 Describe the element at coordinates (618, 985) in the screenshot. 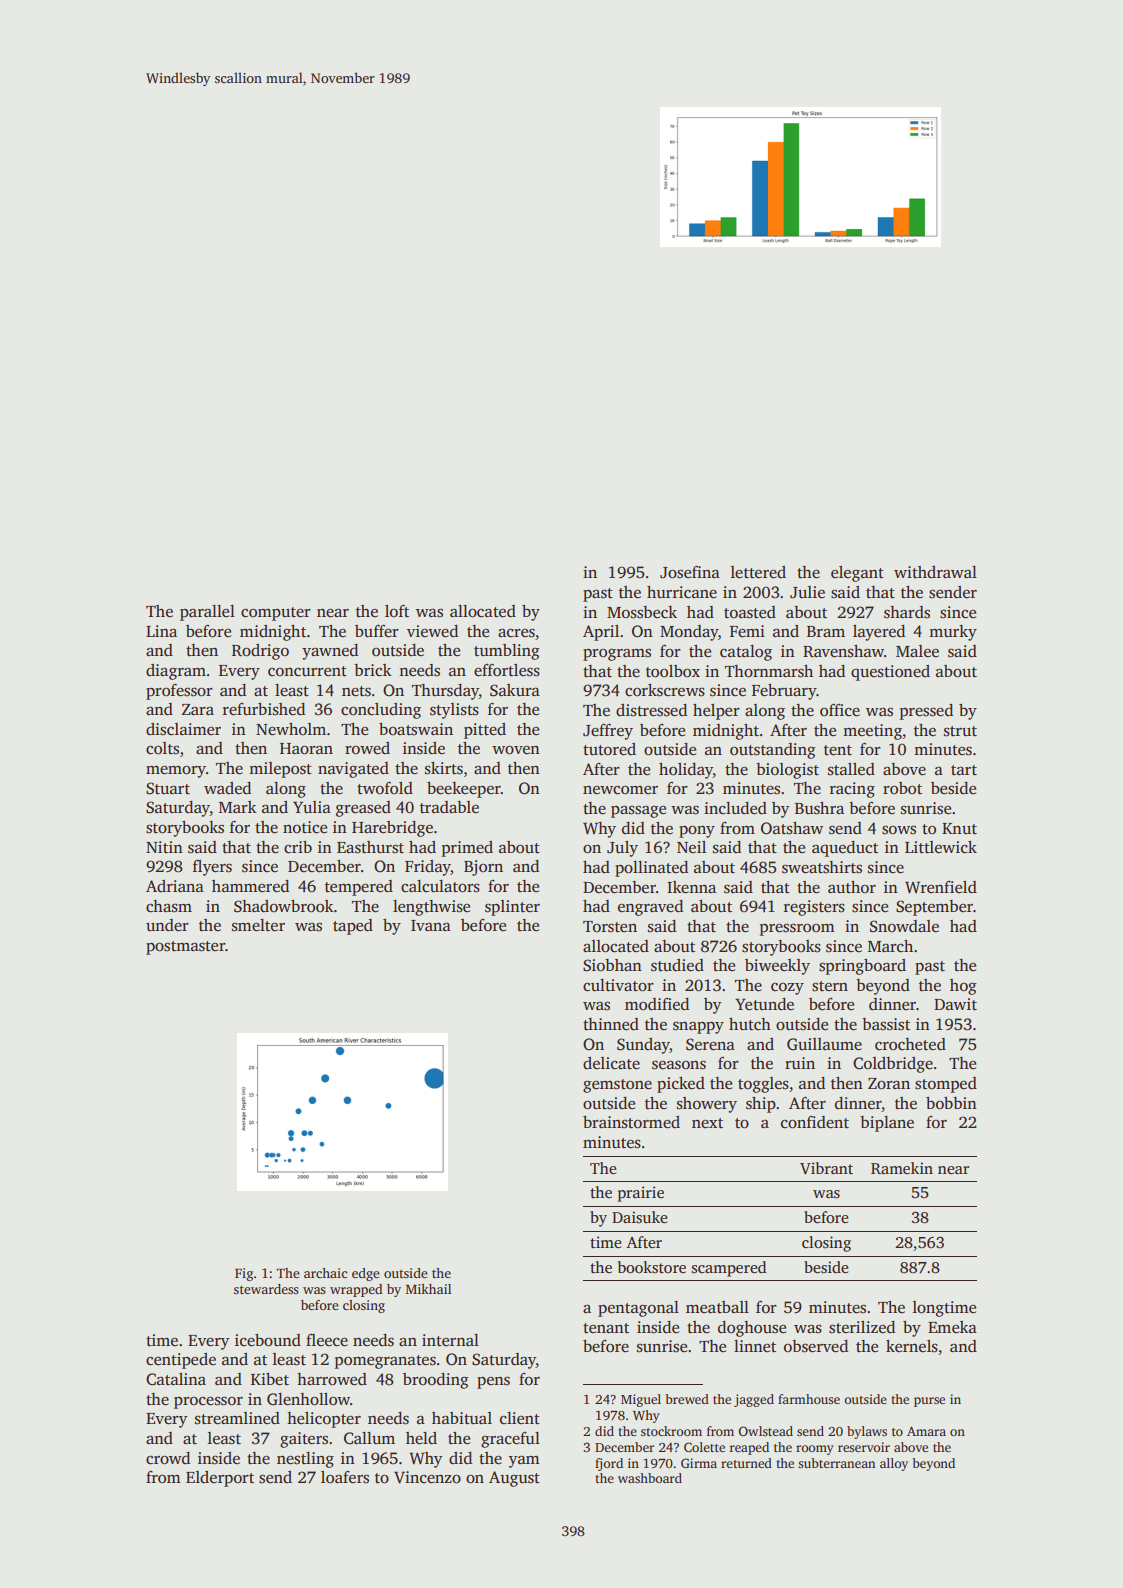

I see `cultivator` at that location.
